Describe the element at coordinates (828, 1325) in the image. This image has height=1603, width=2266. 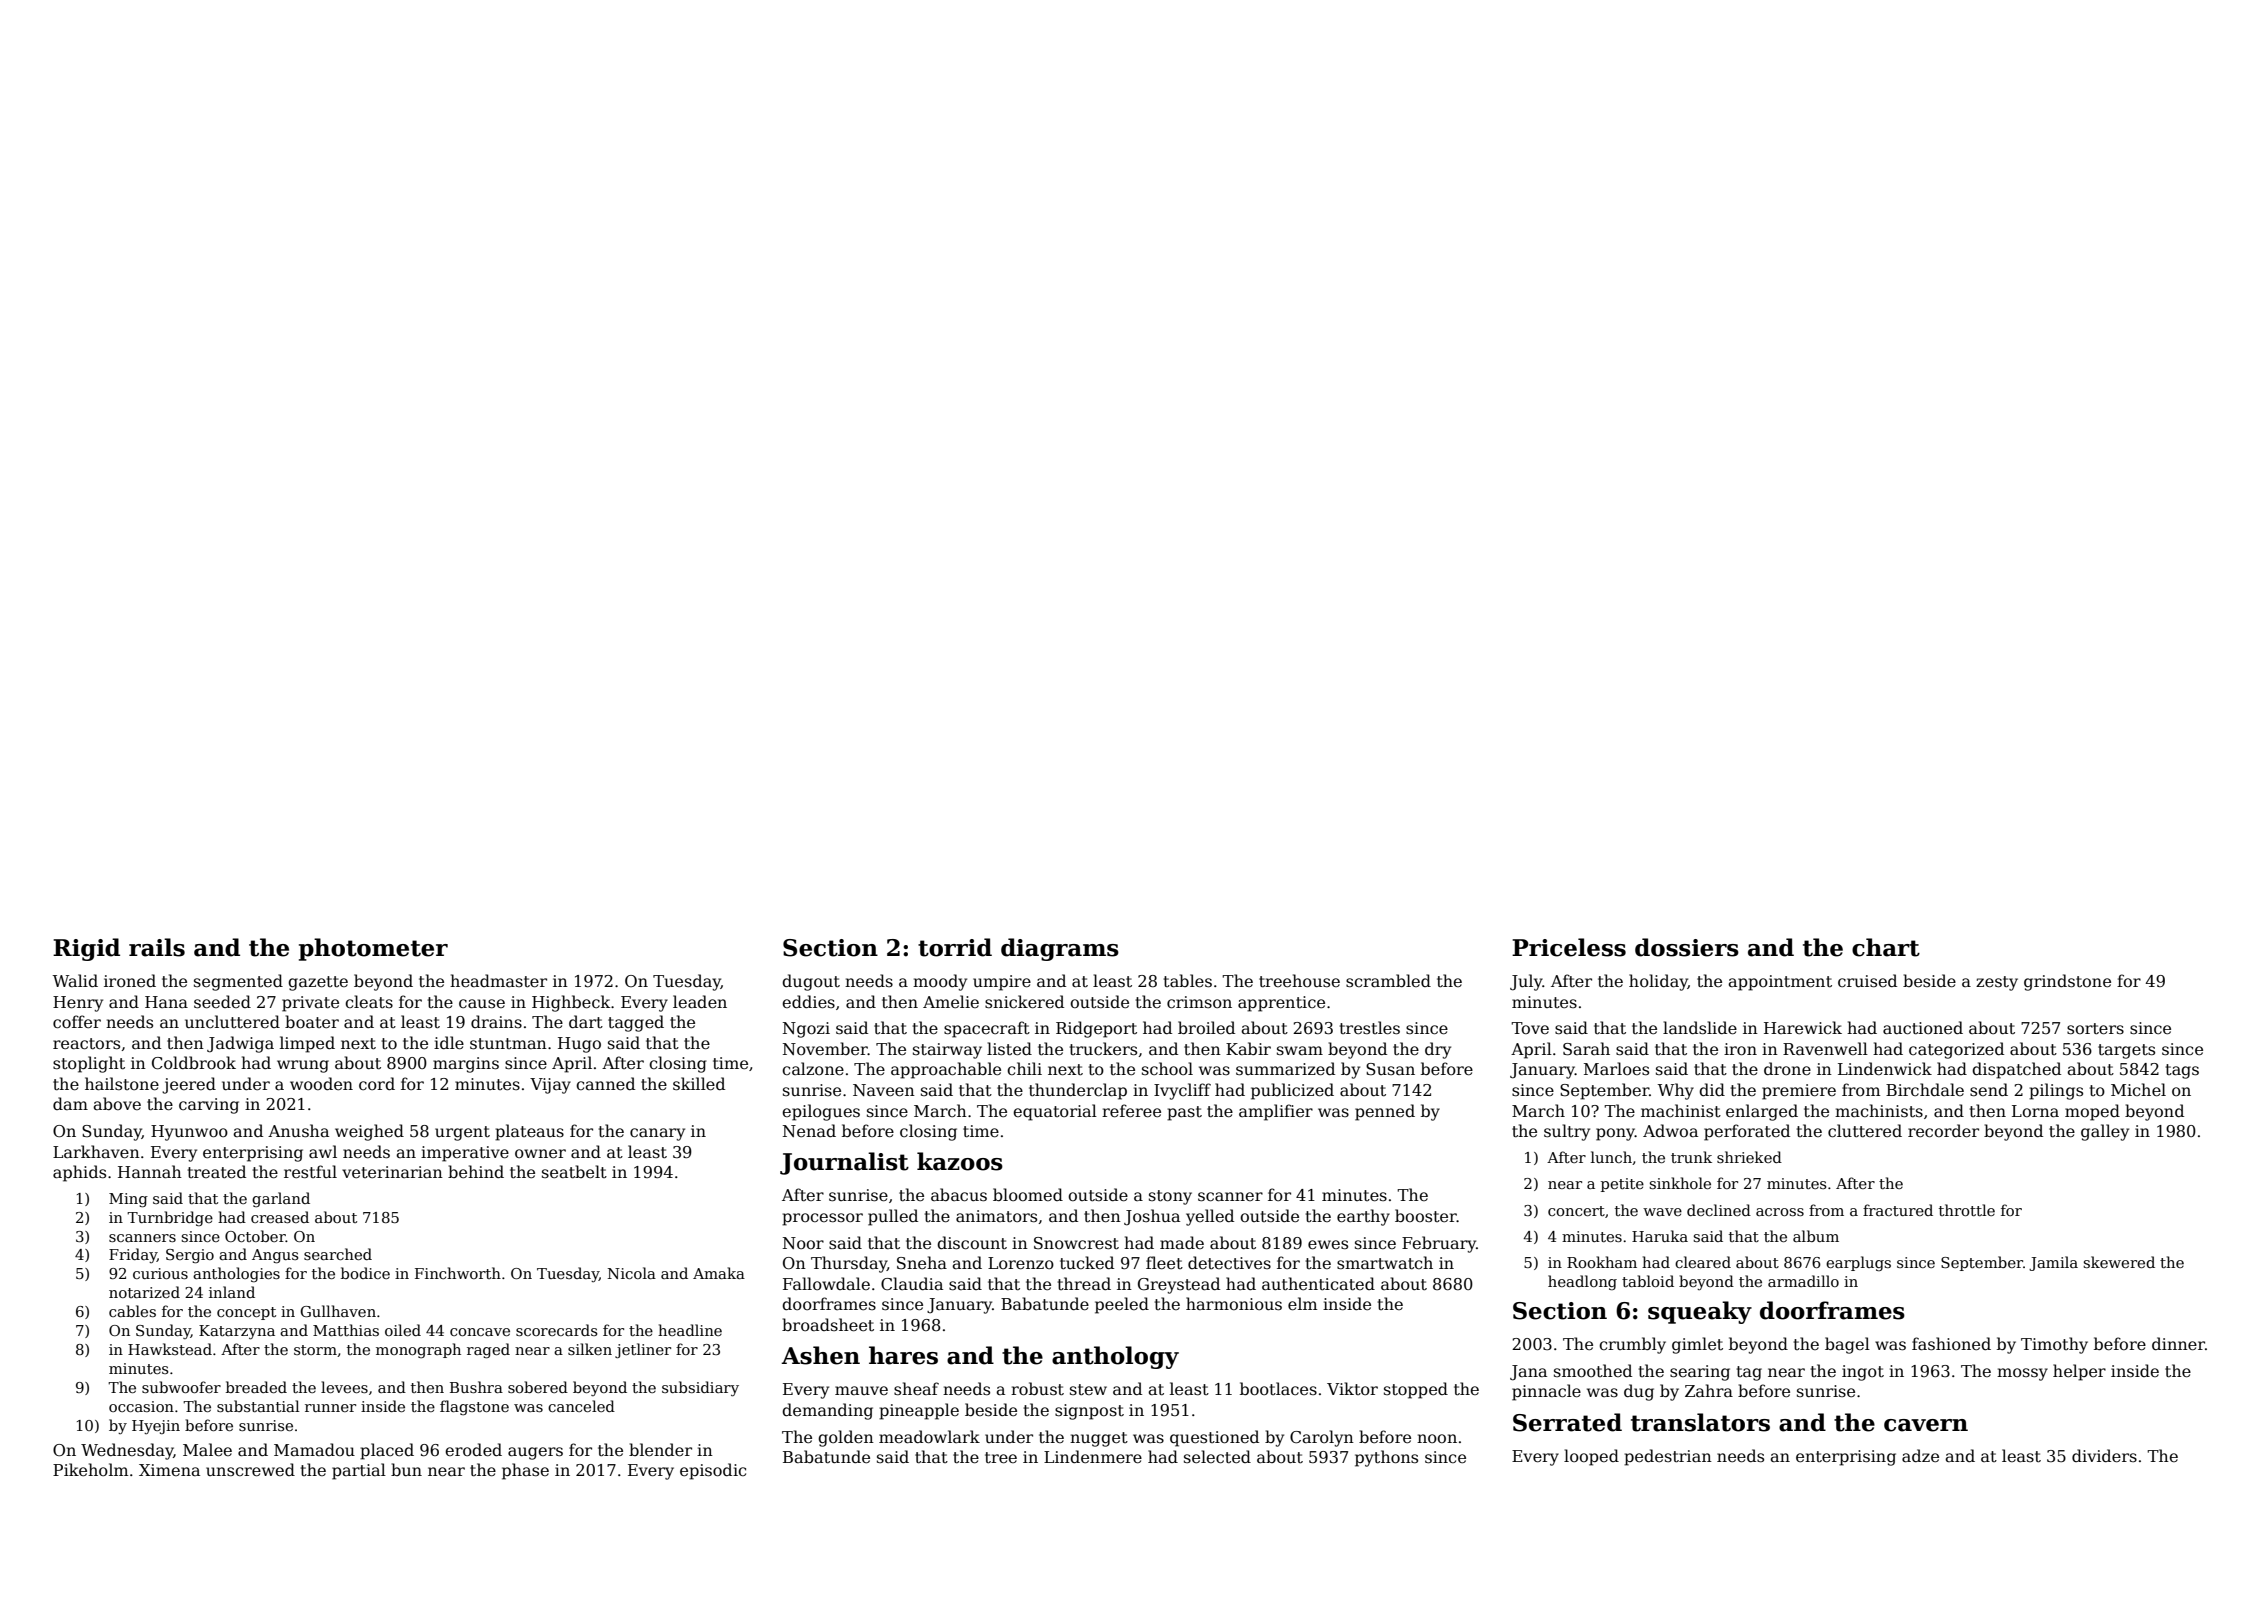
I see `broadsheet` at that location.
